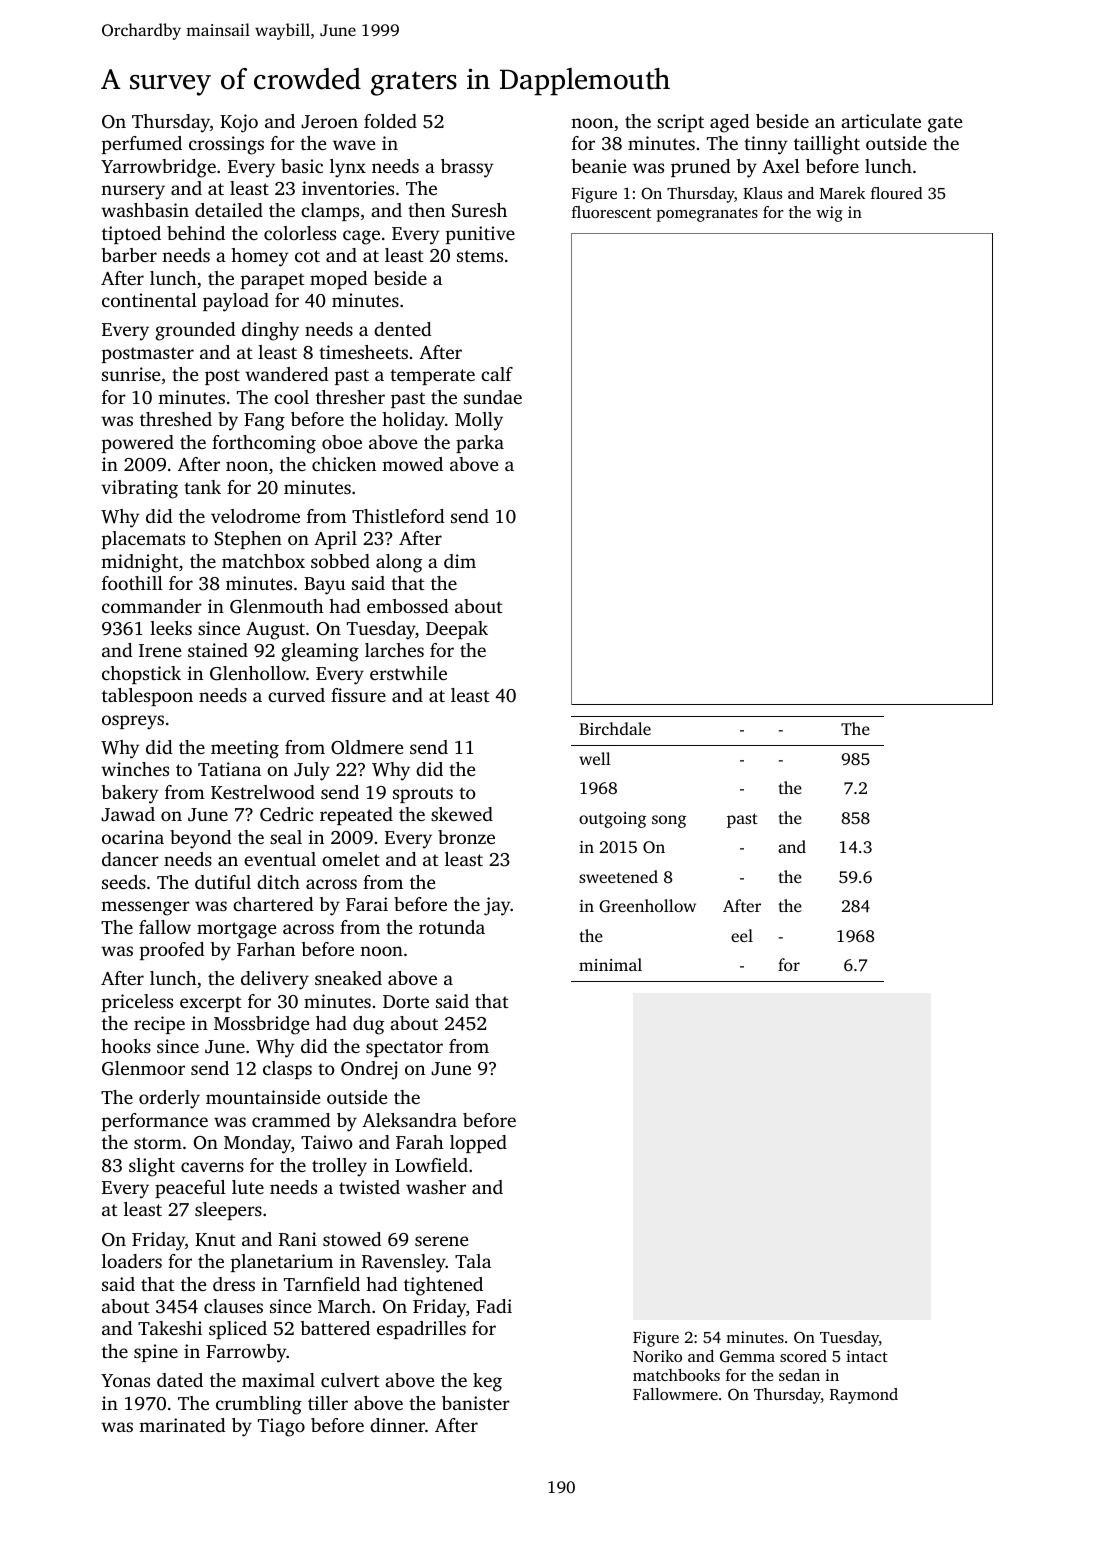  Describe the element at coordinates (669, 821) in the image. I see `song` at that location.
